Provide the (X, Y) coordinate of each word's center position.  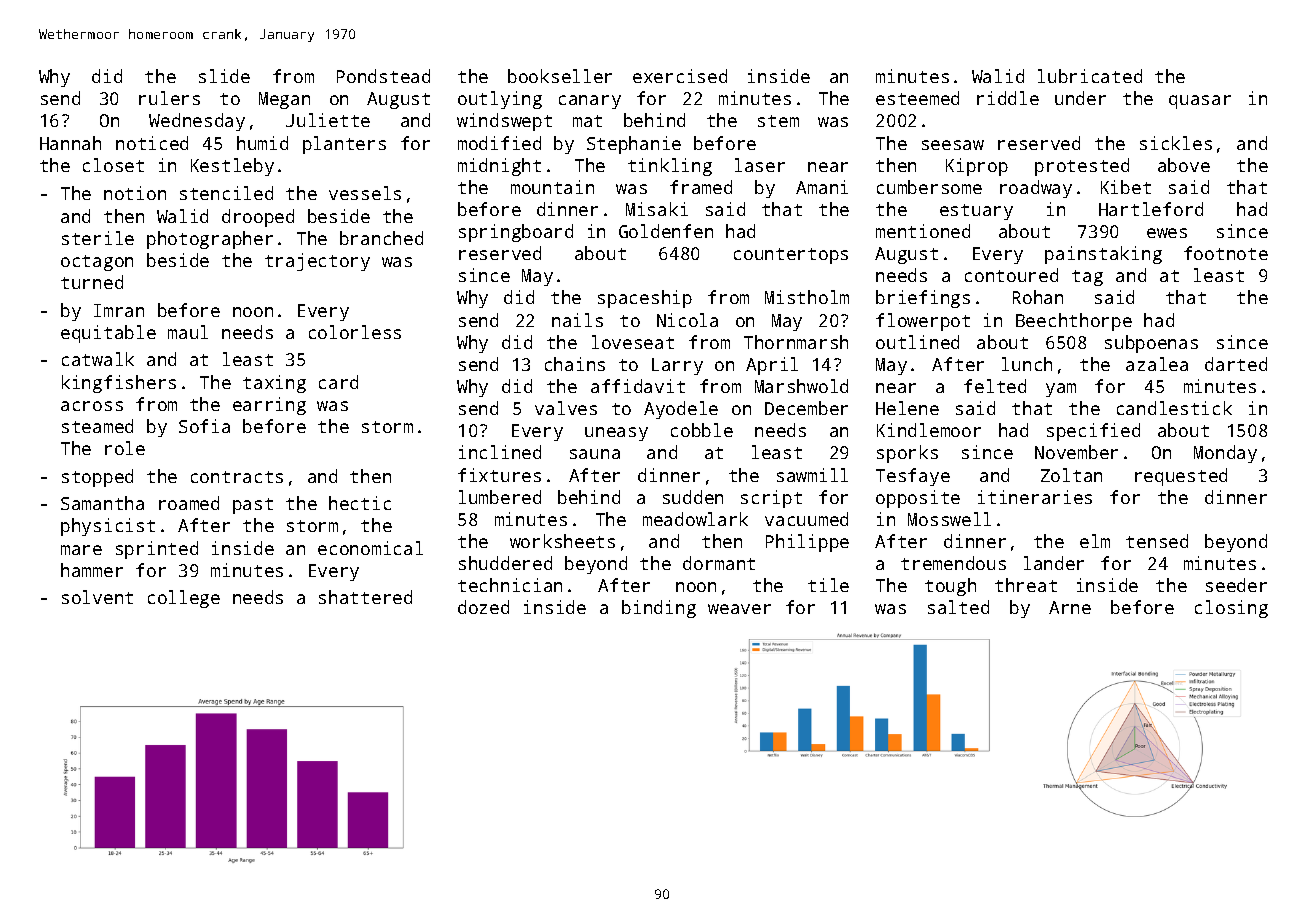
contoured (1011, 275)
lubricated (1090, 76)
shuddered (505, 563)
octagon (97, 263)
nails (577, 320)
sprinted (157, 550)
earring (269, 406)
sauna (595, 454)
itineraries (1035, 497)
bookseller (560, 76)
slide (224, 76)
